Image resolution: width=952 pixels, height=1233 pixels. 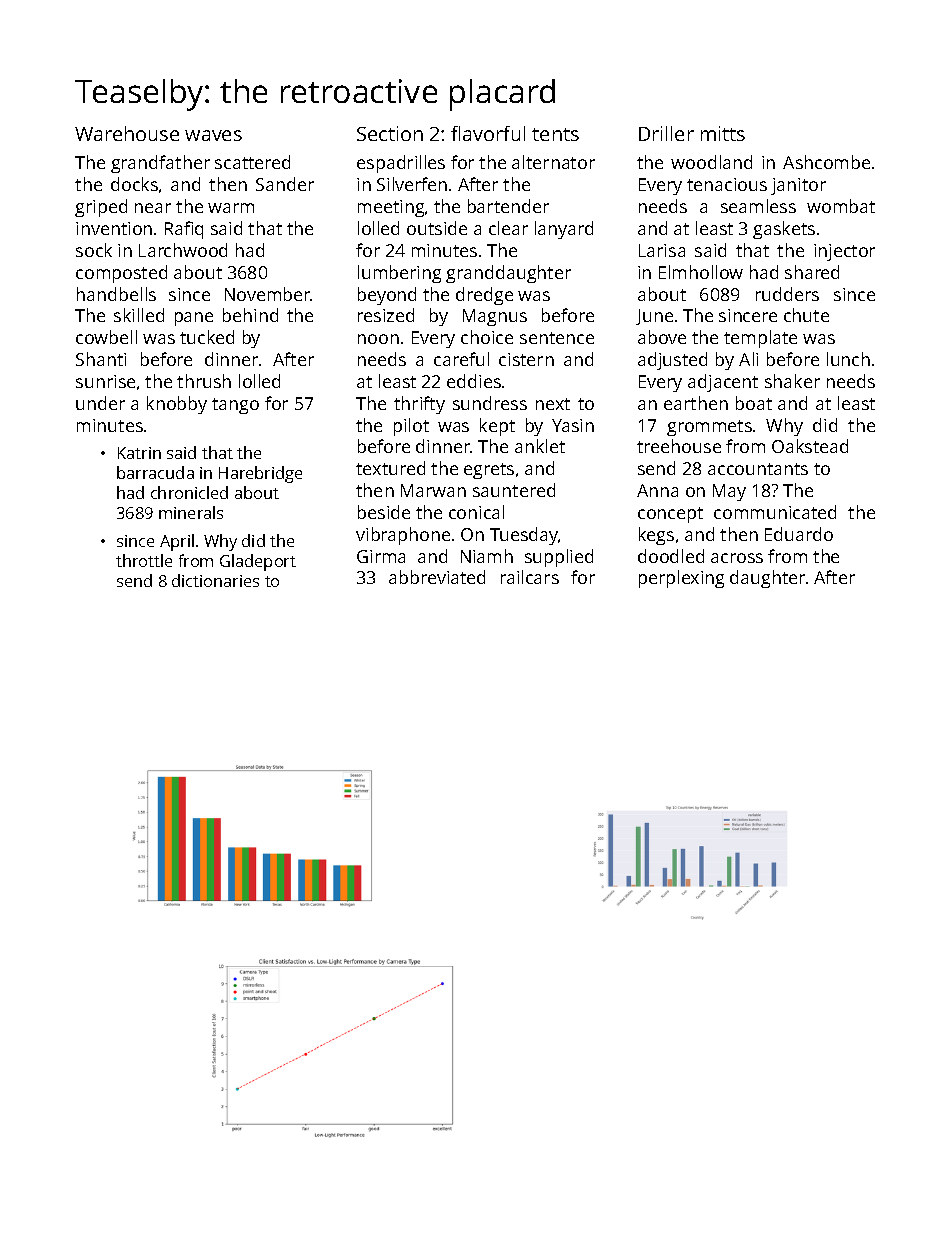 I want to click on tenacious, so click(x=727, y=184).
